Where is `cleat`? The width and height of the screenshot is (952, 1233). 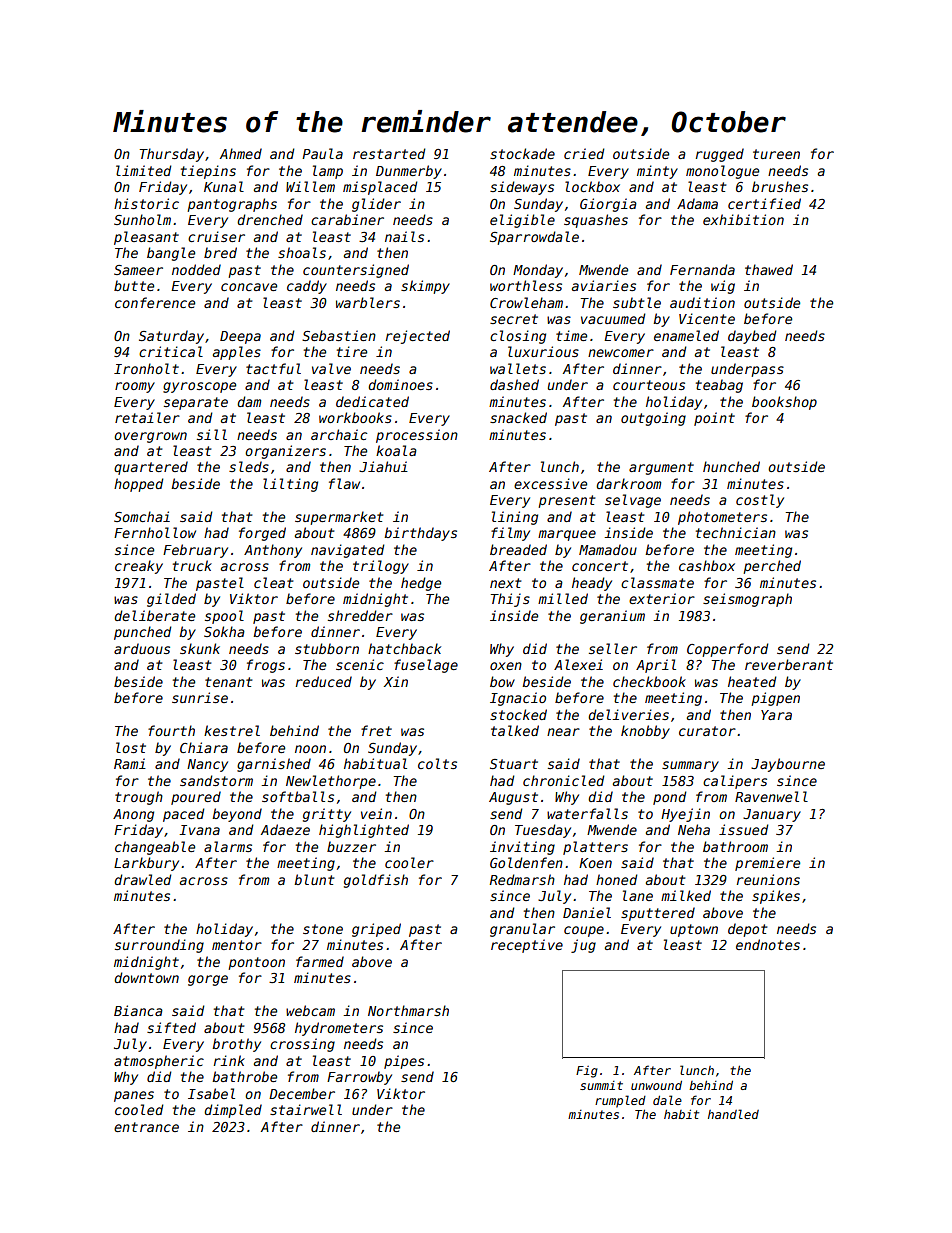
cleat is located at coordinates (273, 582).
